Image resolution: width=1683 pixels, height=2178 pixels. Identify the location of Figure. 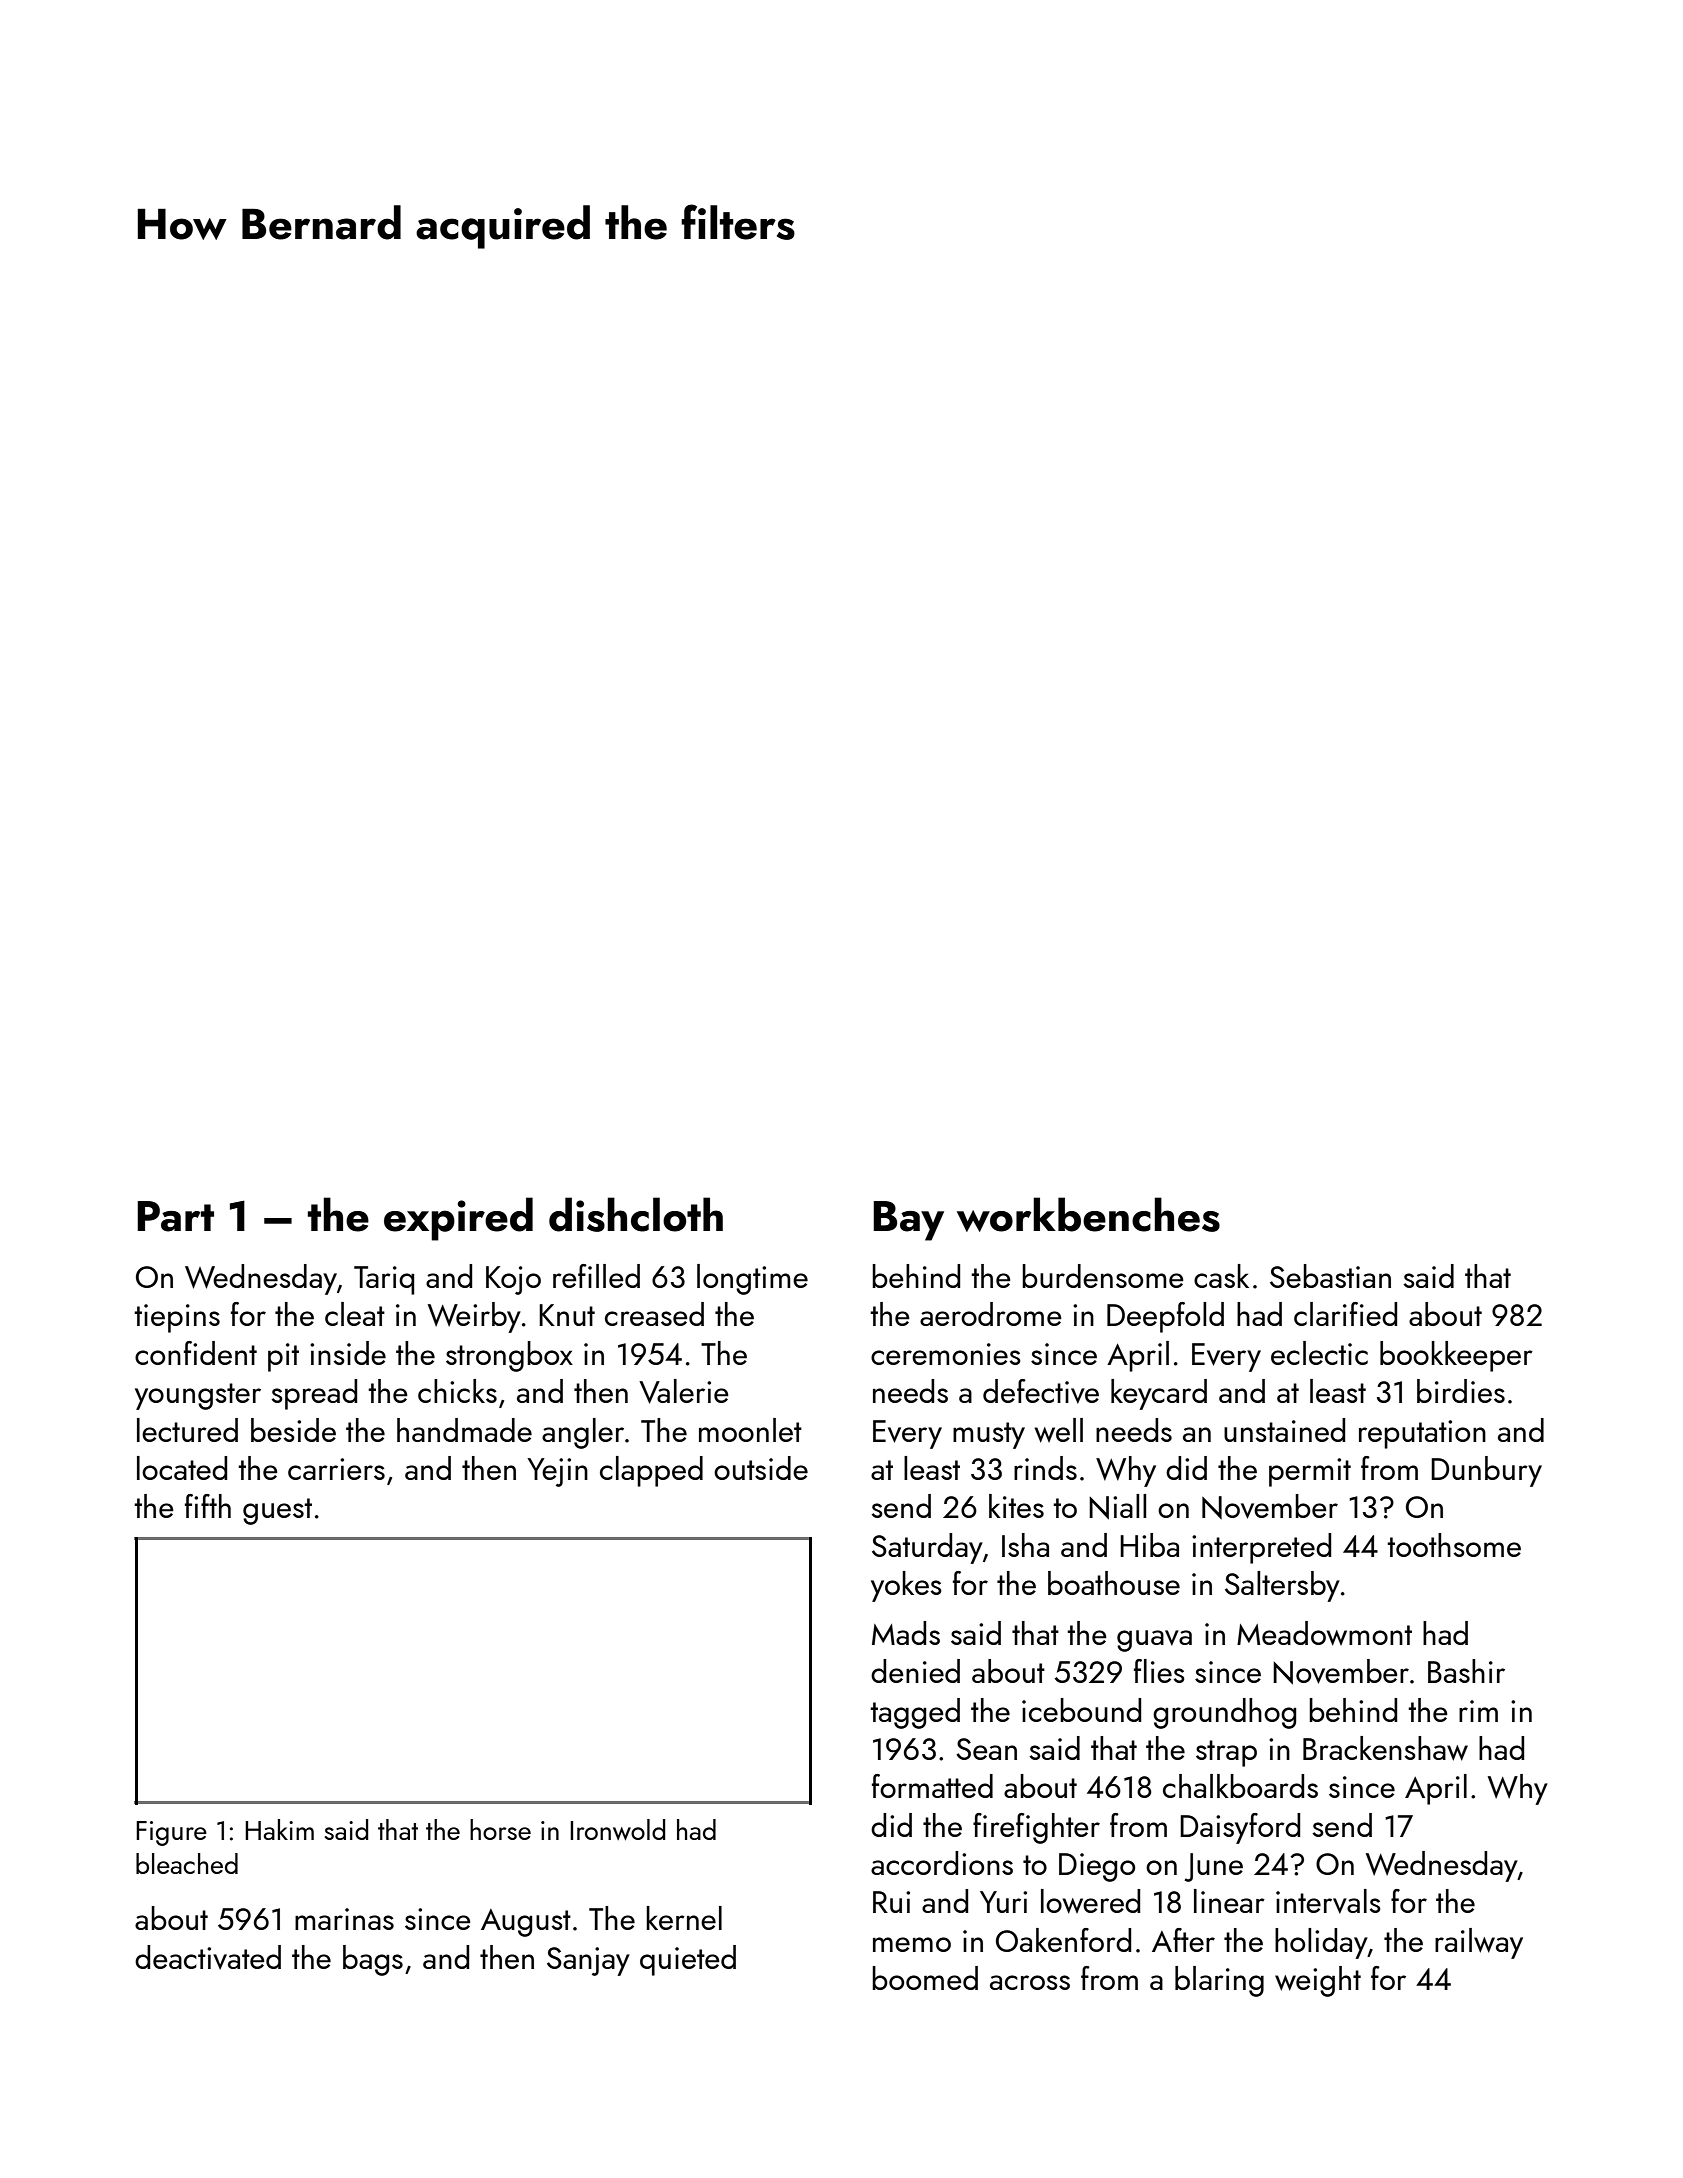
(171, 1833).
